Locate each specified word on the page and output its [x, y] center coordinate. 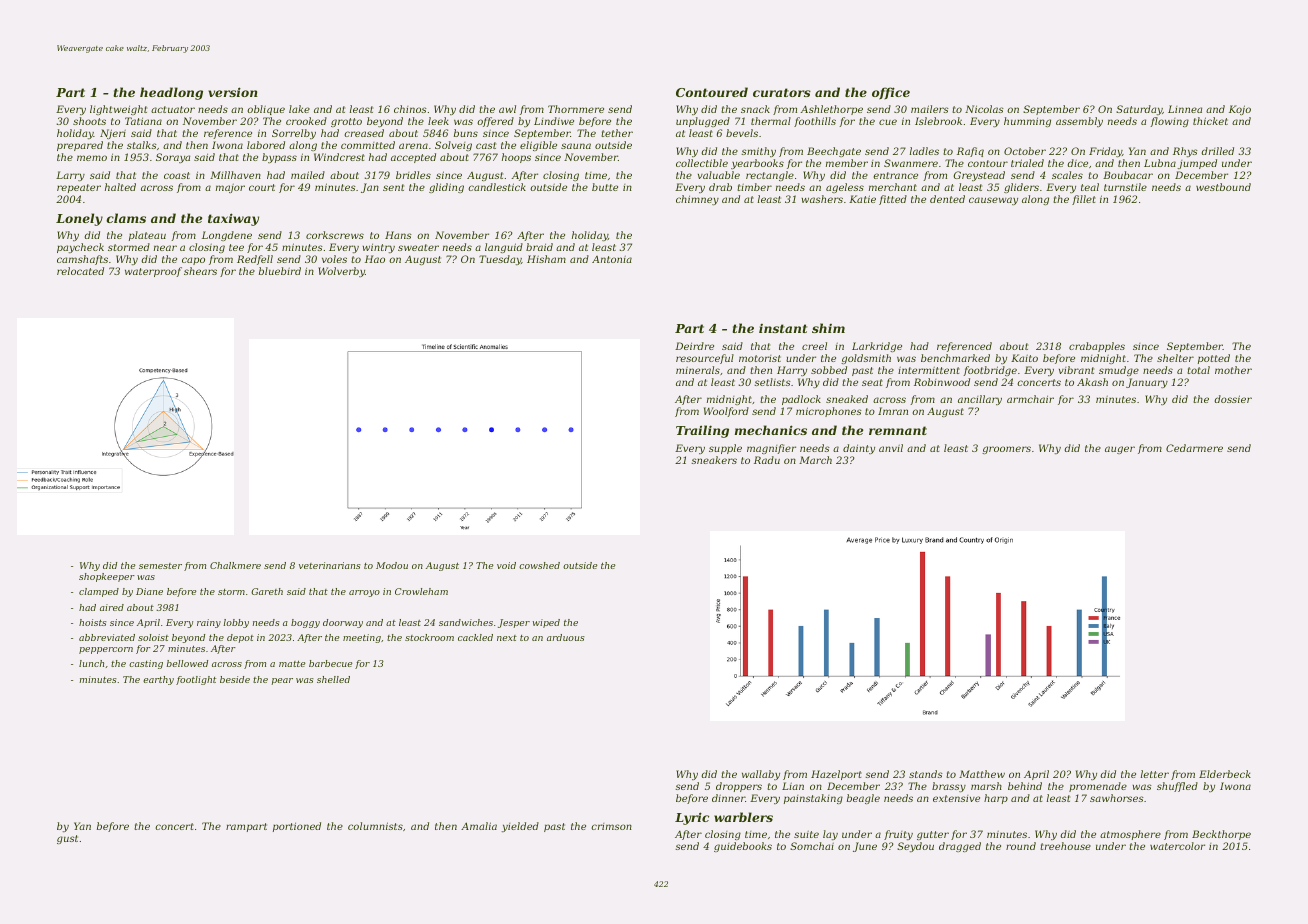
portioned [297, 827]
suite [806, 834]
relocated [80, 271]
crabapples [1097, 347]
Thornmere [576, 109]
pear [282, 681]
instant [783, 328]
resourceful [705, 359]
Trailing [702, 431]
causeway [993, 201]
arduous [566, 637]
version [233, 92]
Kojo [1240, 110]
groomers [1006, 450]
